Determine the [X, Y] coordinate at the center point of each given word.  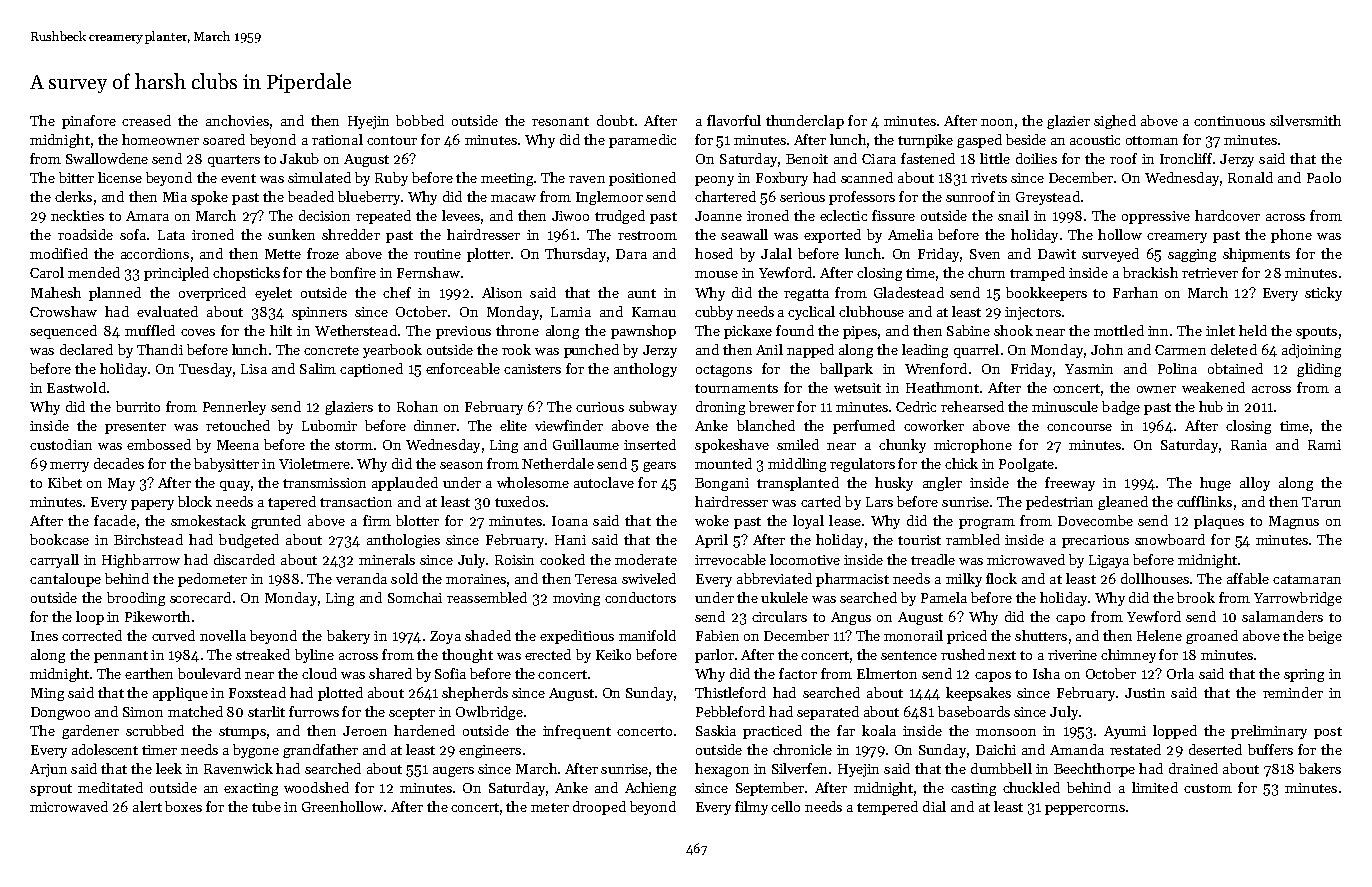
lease [845, 520]
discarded [244, 559]
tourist [919, 540]
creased [146, 120]
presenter [135, 428]
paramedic [642, 141]
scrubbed [155, 730]
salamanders [1282, 616]
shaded [488, 635]
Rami [1324, 445]
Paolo [1324, 177]
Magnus [1294, 522]
